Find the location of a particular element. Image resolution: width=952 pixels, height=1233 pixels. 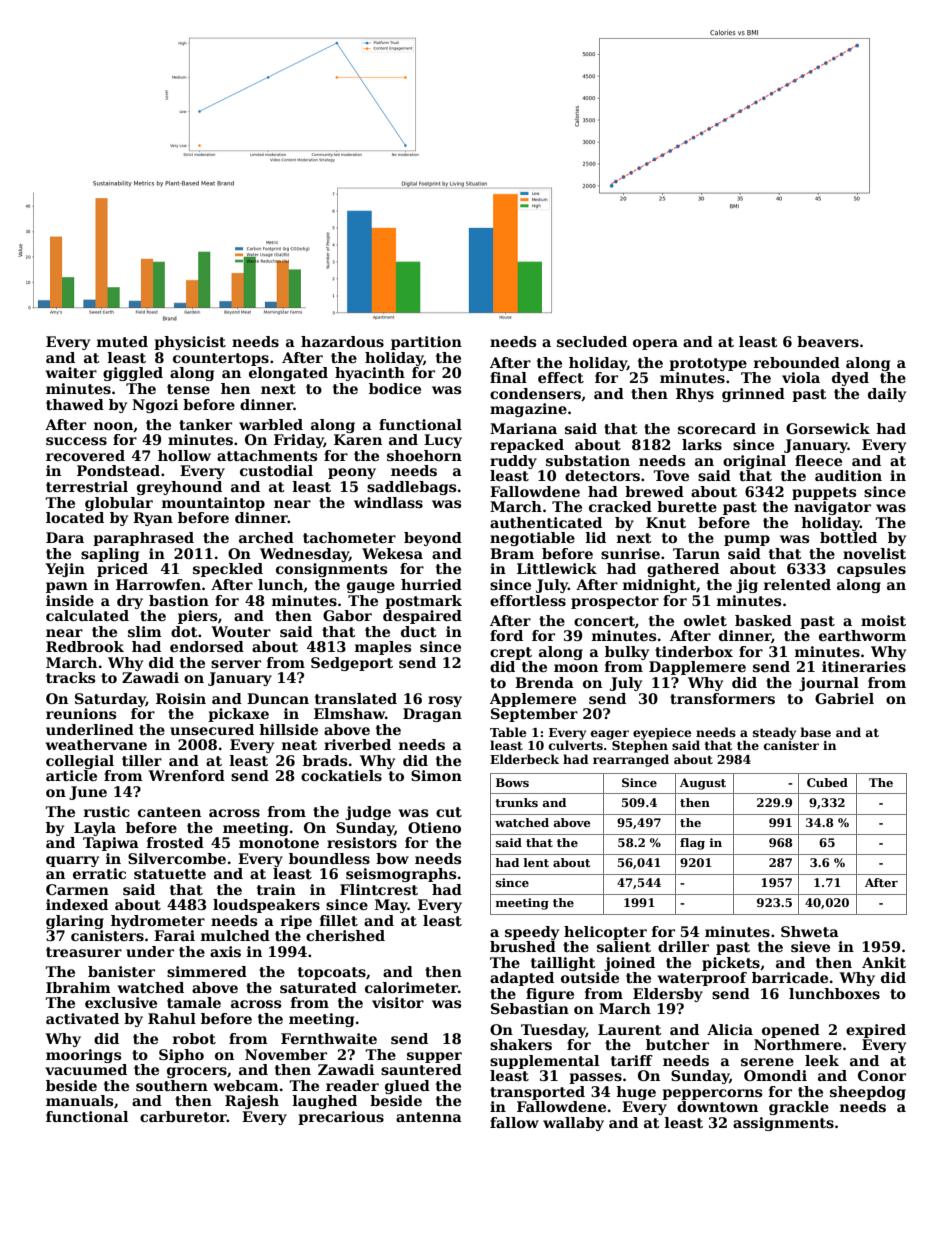

ruddy is located at coordinates (513, 462).
